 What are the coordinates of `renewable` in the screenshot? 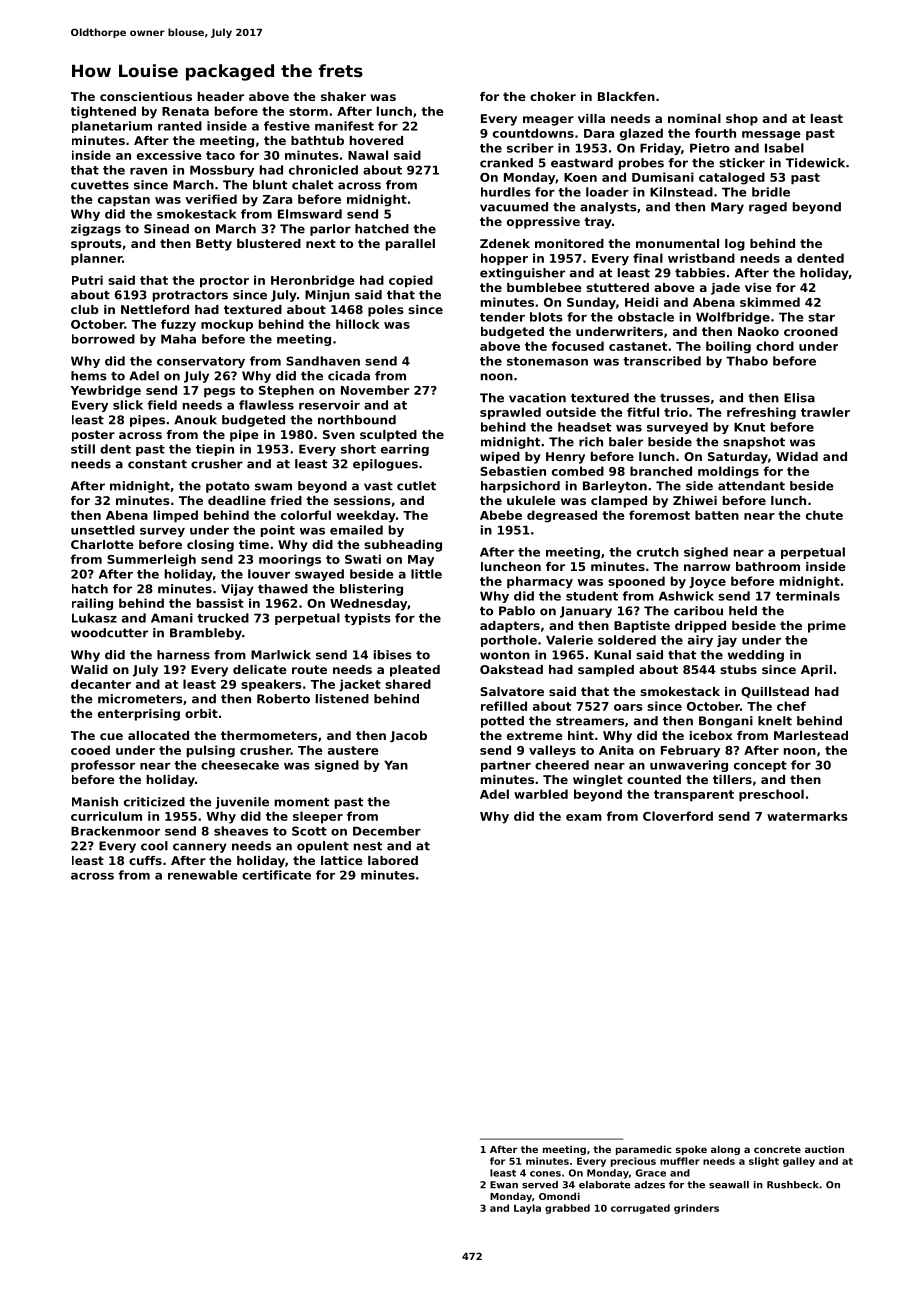 It's located at (203, 875).
